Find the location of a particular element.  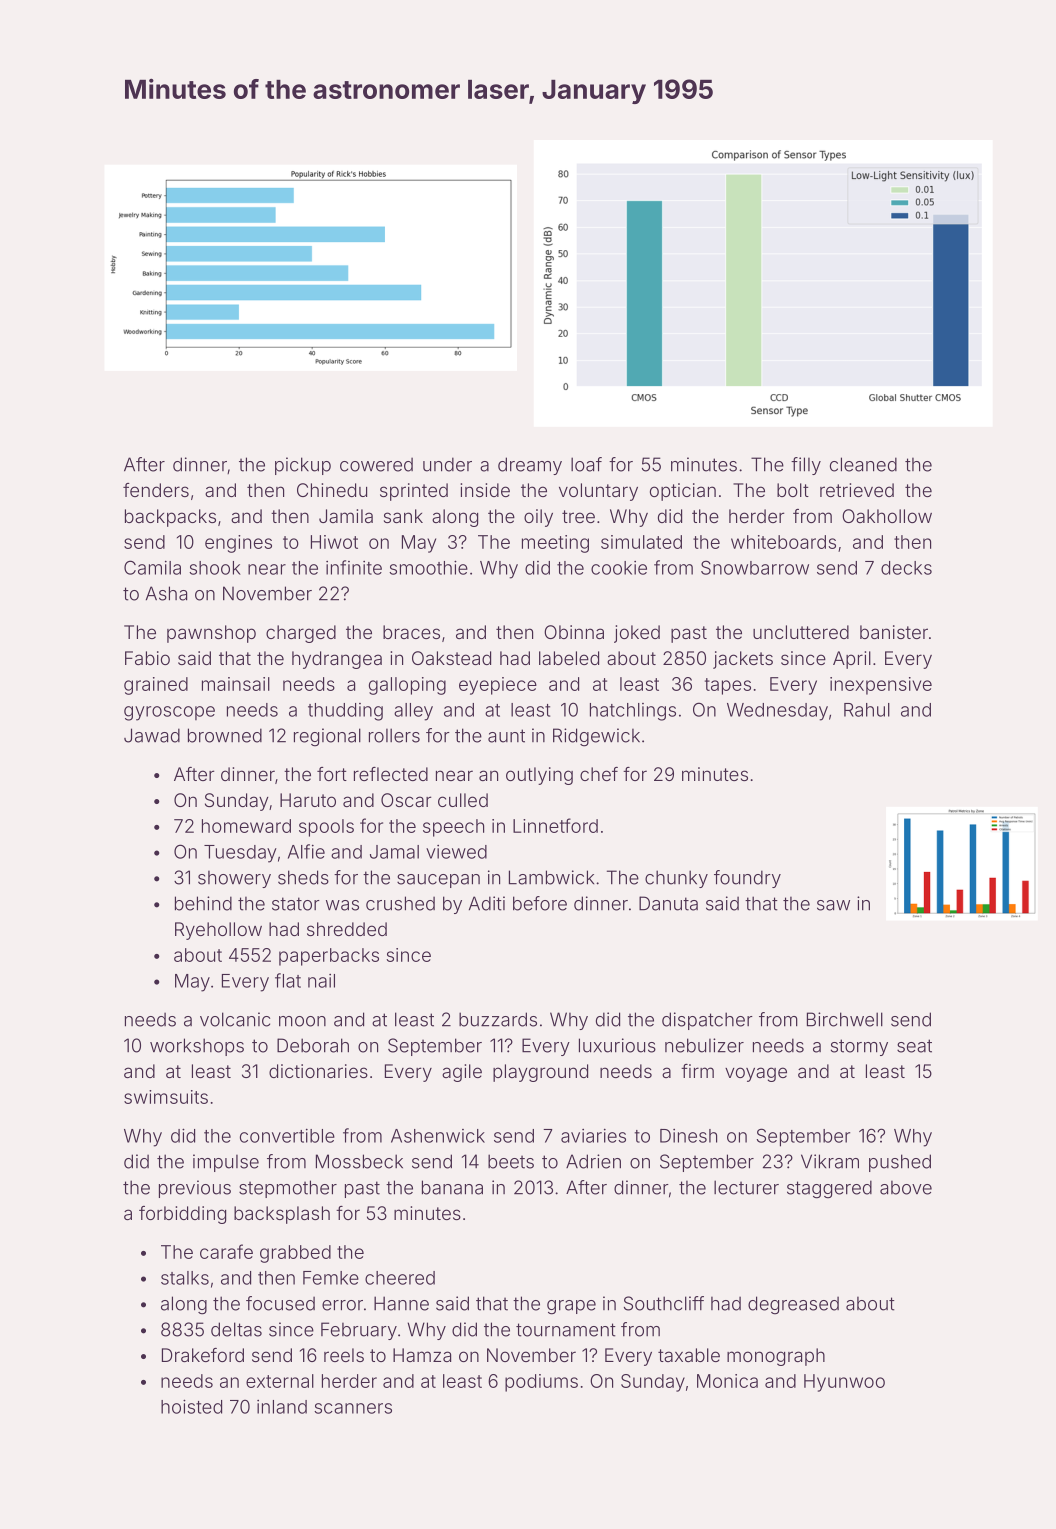

beets is located at coordinates (511, 1161).
